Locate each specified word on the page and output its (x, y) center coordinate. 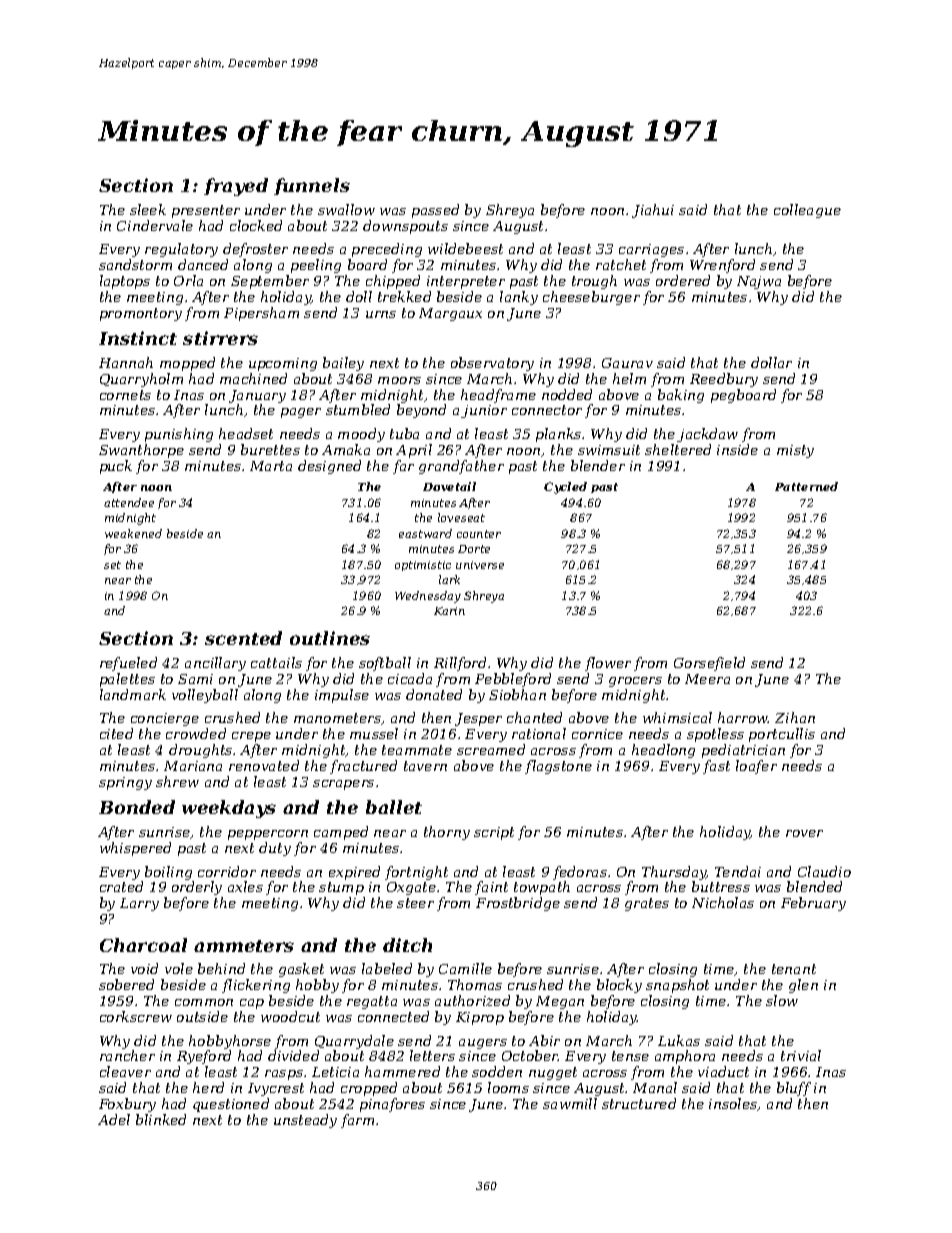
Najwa (759, 282)
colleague (807, 211)
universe (480, 565)
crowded (196, 733)
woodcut (290, 1016)
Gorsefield (709, 664)
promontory (141, 314)
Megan (560, 1002)
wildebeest (465, 248)
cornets (125, 395)
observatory (492, 364)
